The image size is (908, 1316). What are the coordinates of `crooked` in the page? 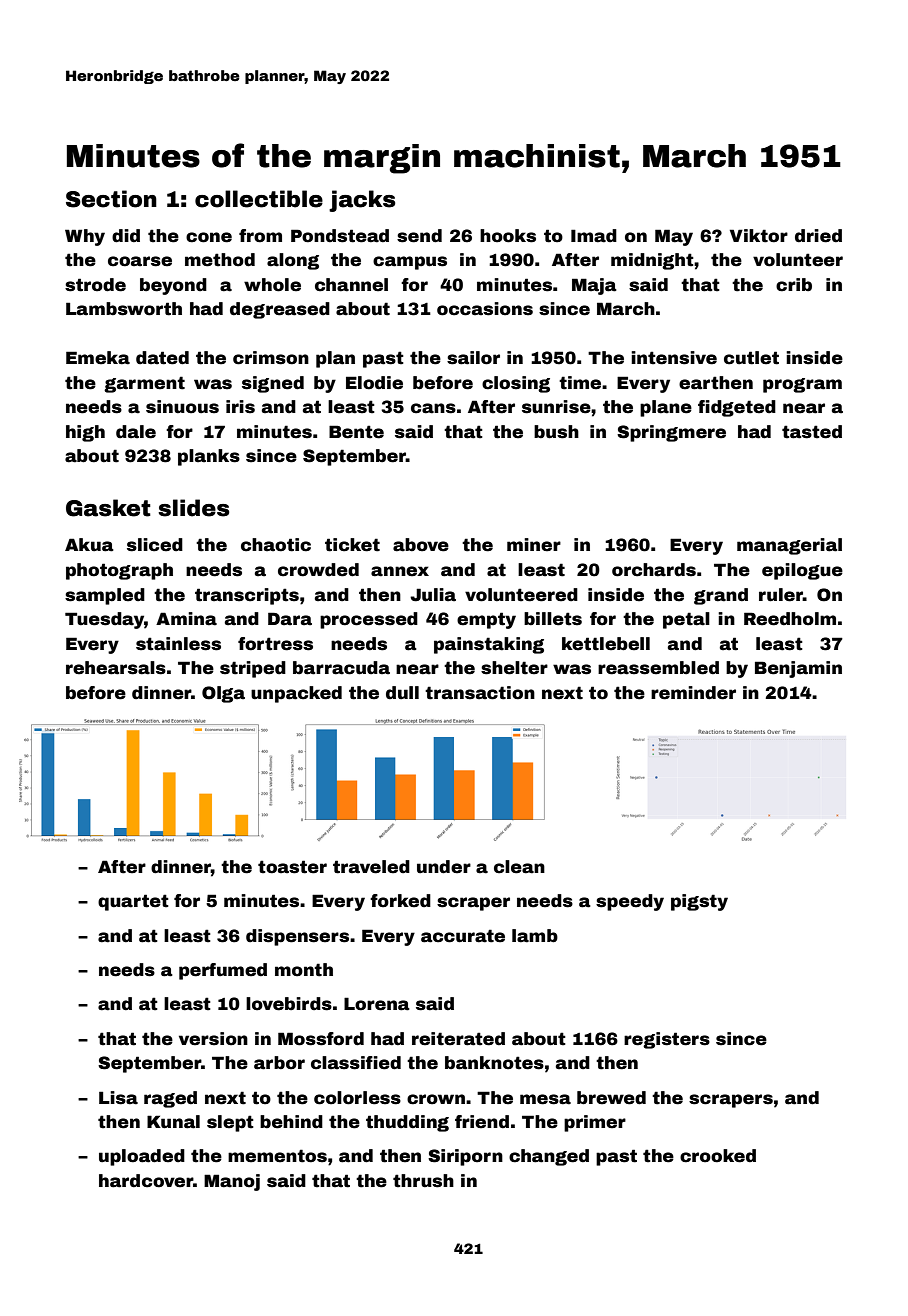 It's located at (718, 1156).
